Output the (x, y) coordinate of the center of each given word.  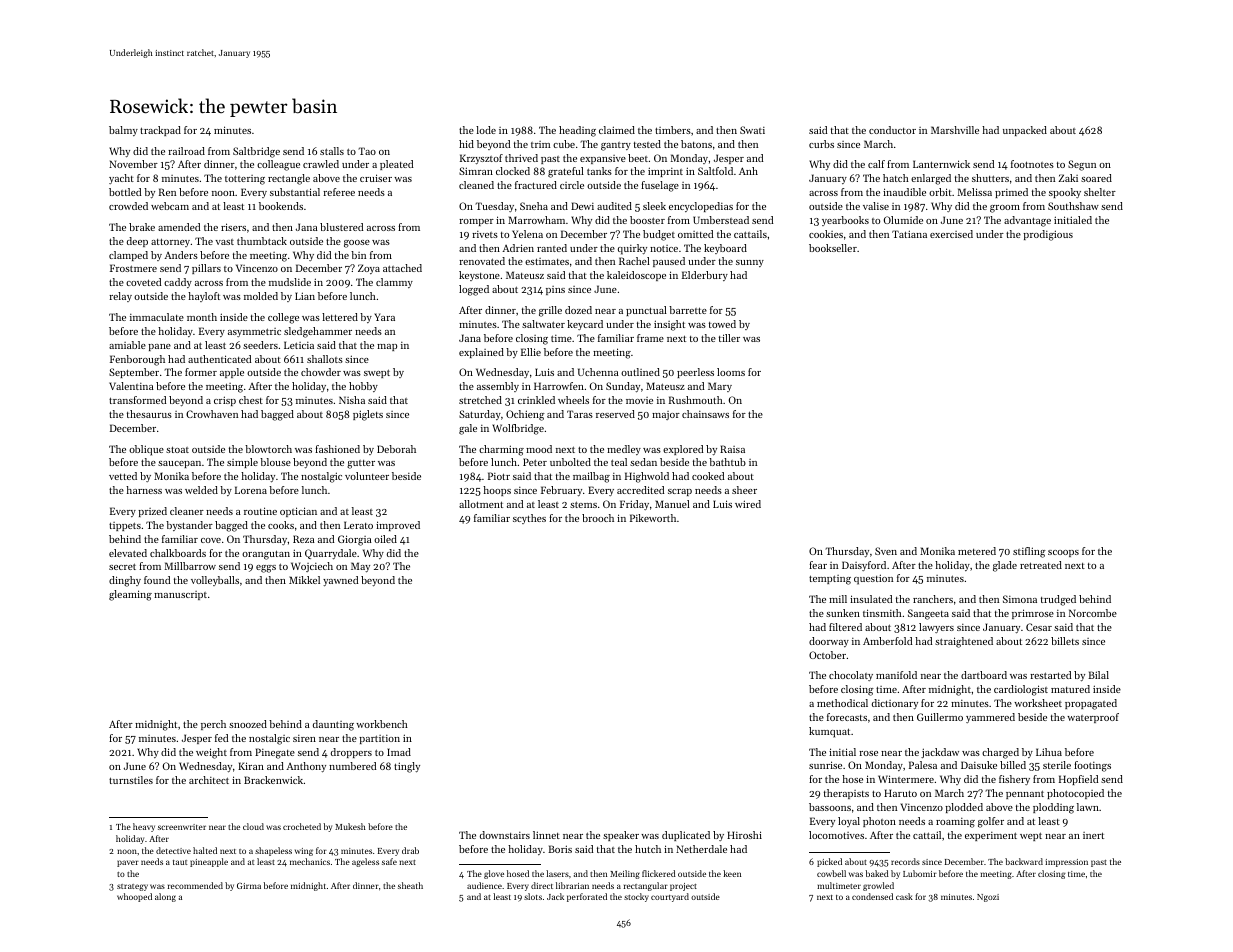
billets (1065, 641)
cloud (253, 826)
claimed (617, 130)
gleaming (130, 595)
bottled (125, 192)
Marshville (955, 130)
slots (533, 896)
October (827, 655)
